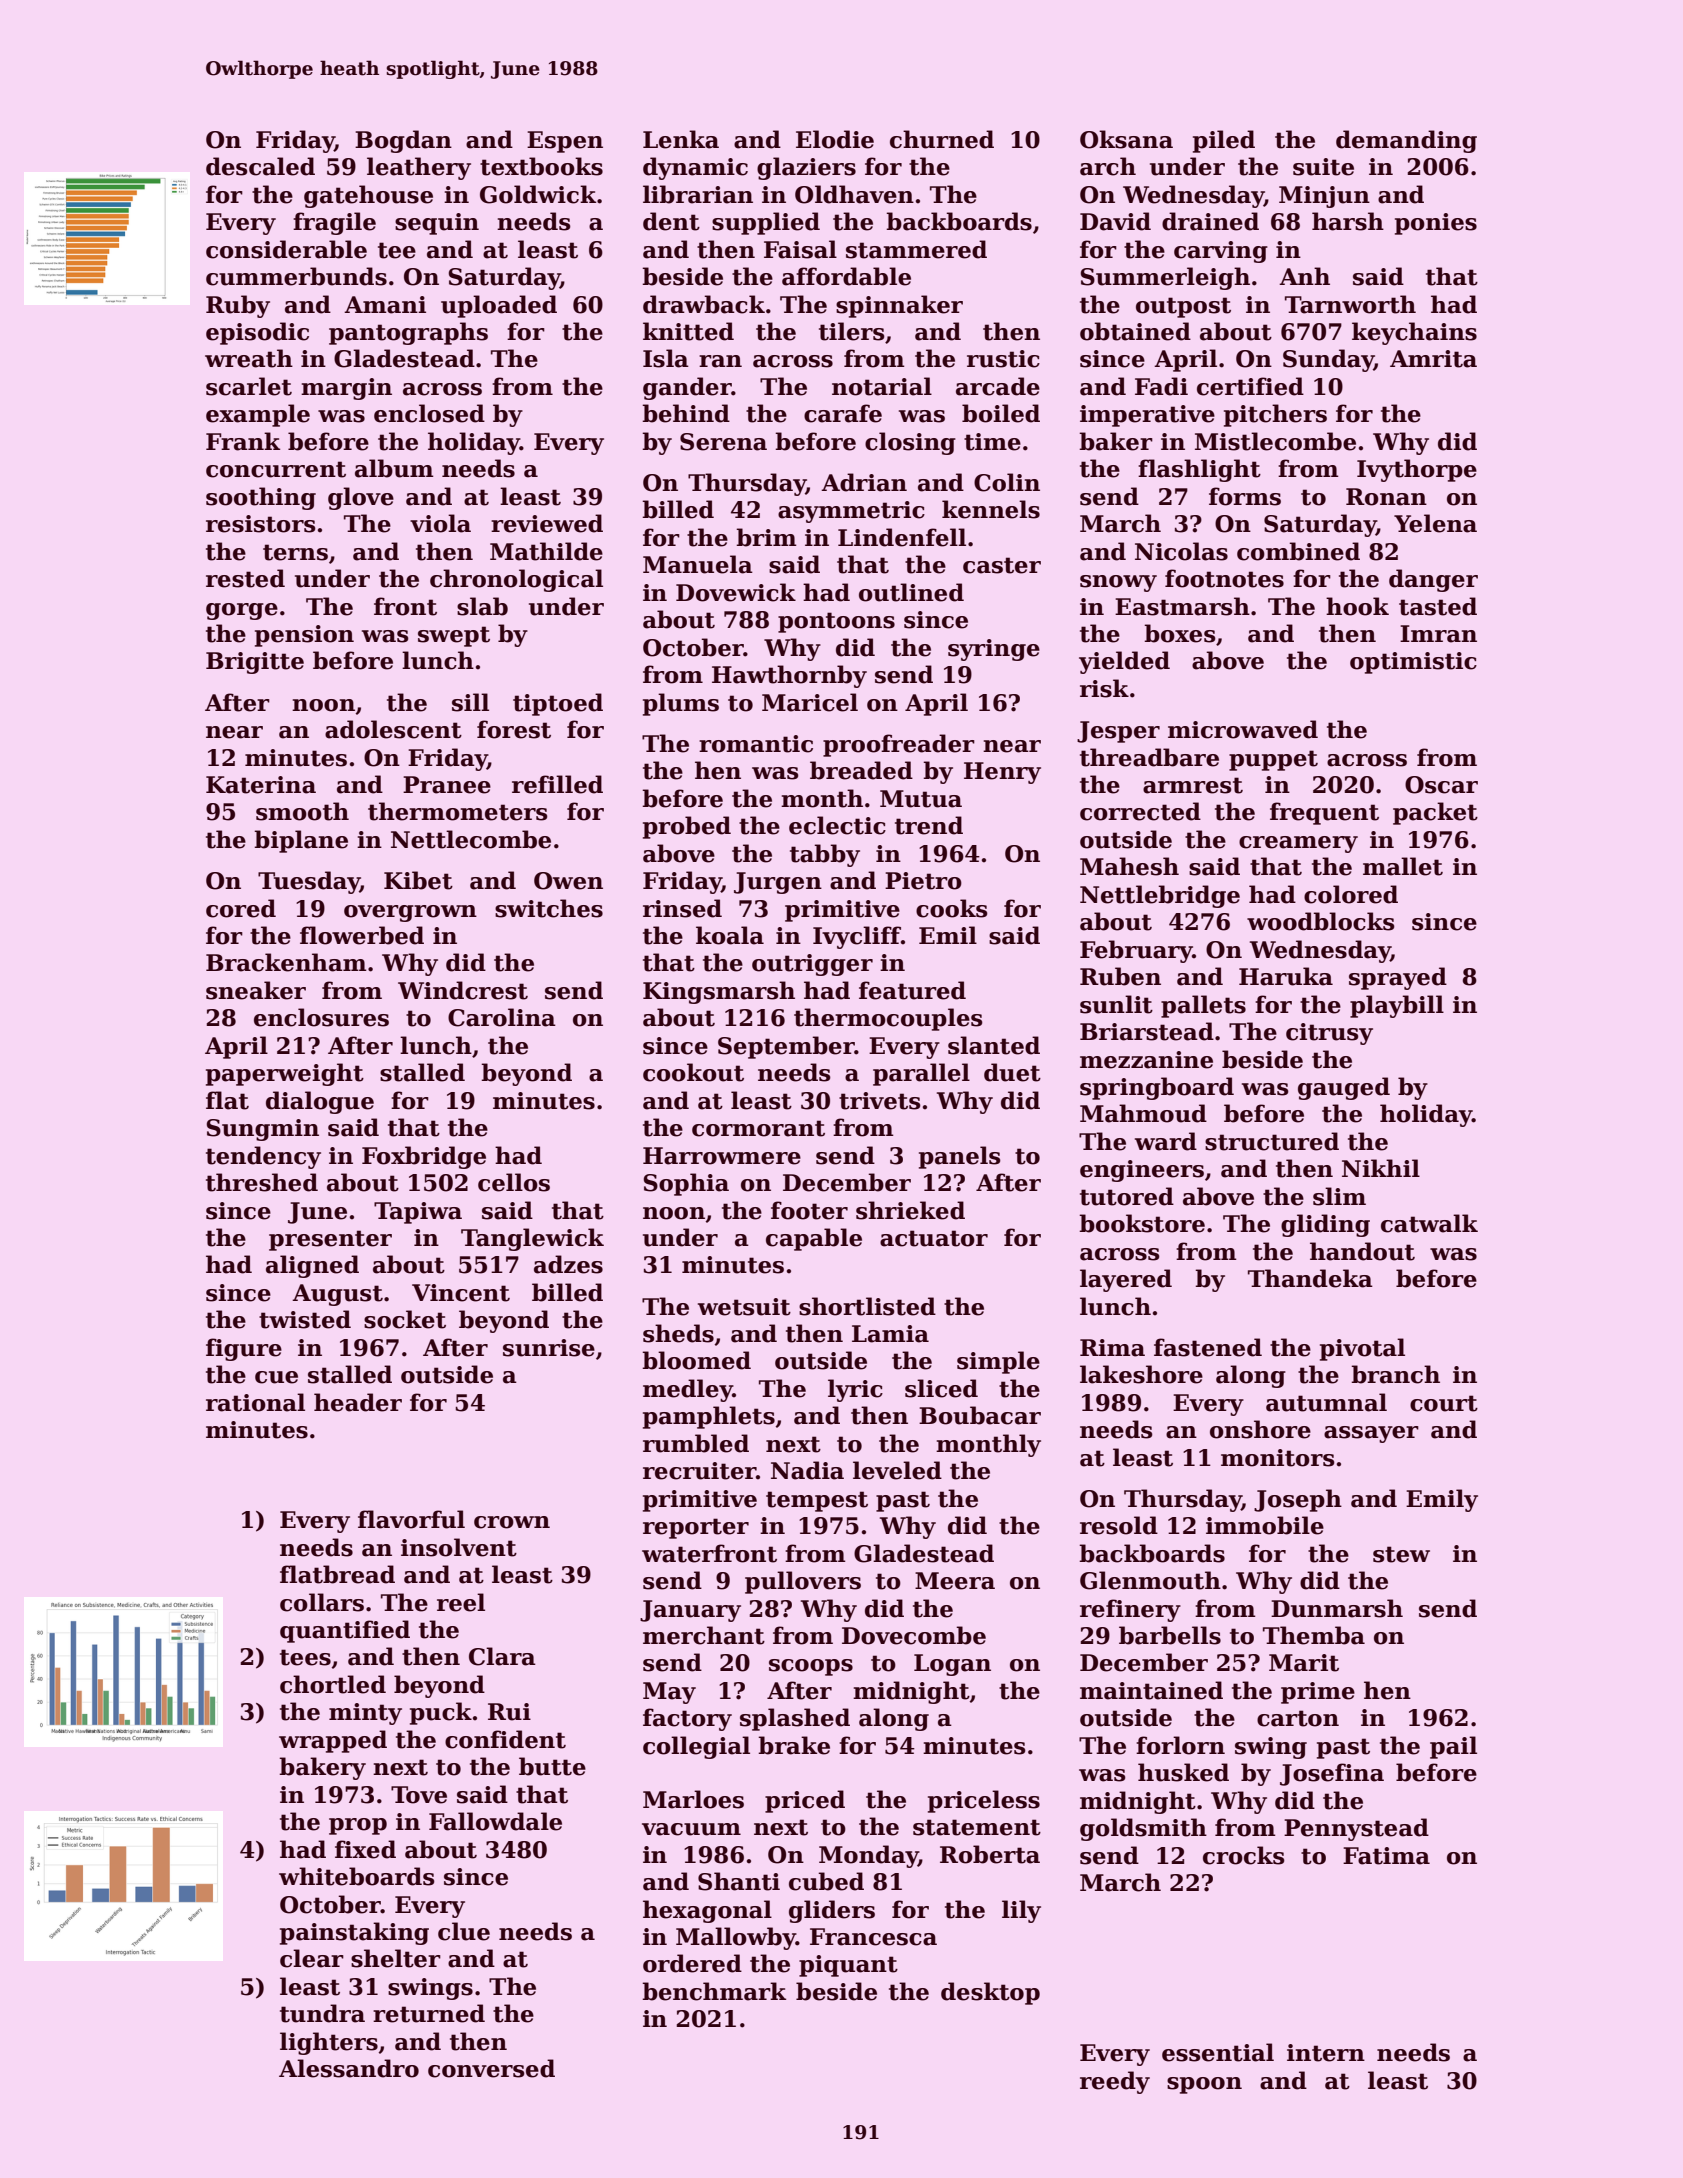 The width and height of the page is (1683, 2178). Describe the element at coordinates (349, 2068) in the page. I see `Alessandro` at that location.
